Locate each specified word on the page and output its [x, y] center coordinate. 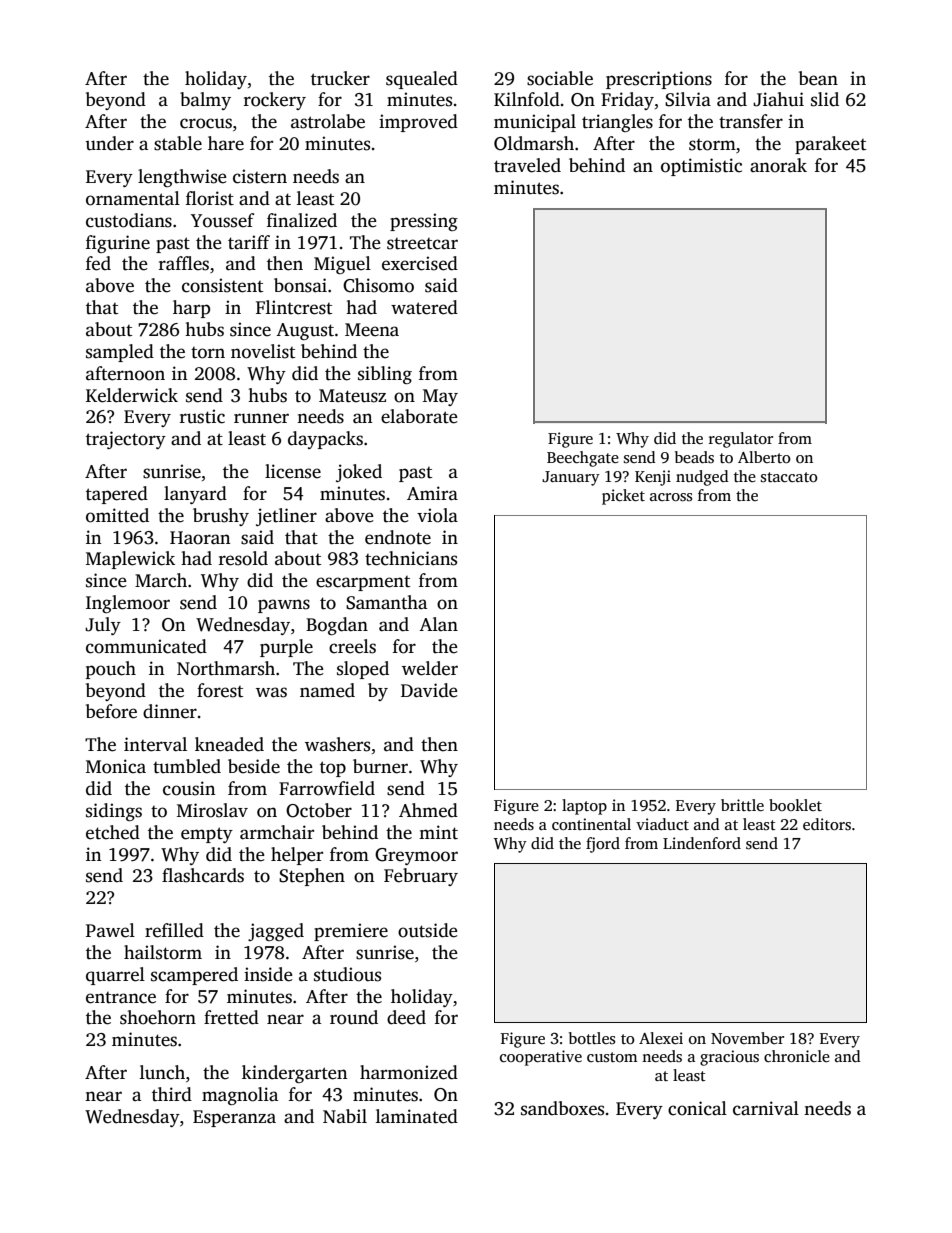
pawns [284, 606]
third [172, 1094]
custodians [129, 220]
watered [424, 307]
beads [694, 457]
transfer [751, 121]
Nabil [345, 1116]
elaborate [419, 416]
